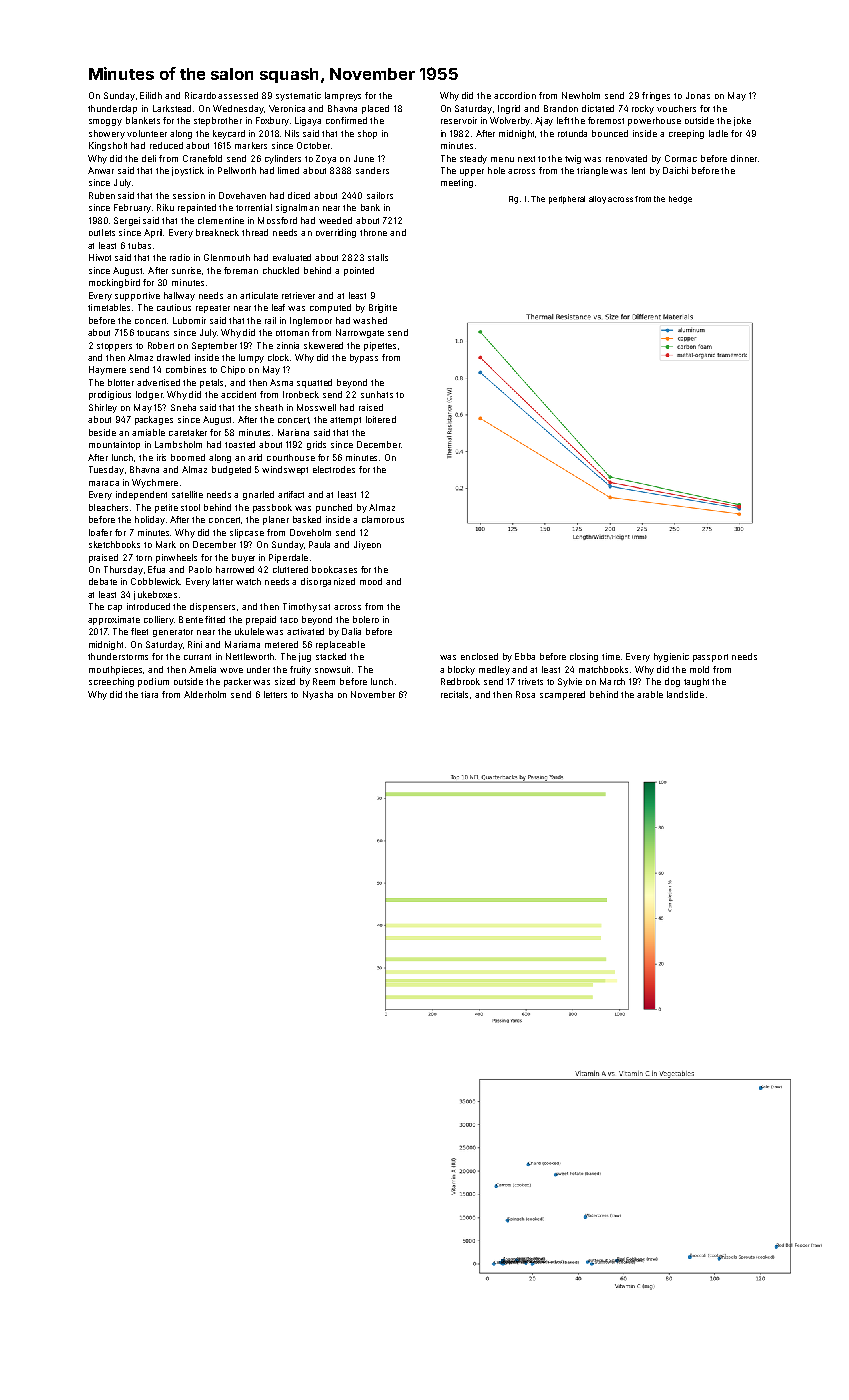  What do you see at coordinates (479, 656) in the page?
I see `enclosed` at bounding box center [479, 656].
